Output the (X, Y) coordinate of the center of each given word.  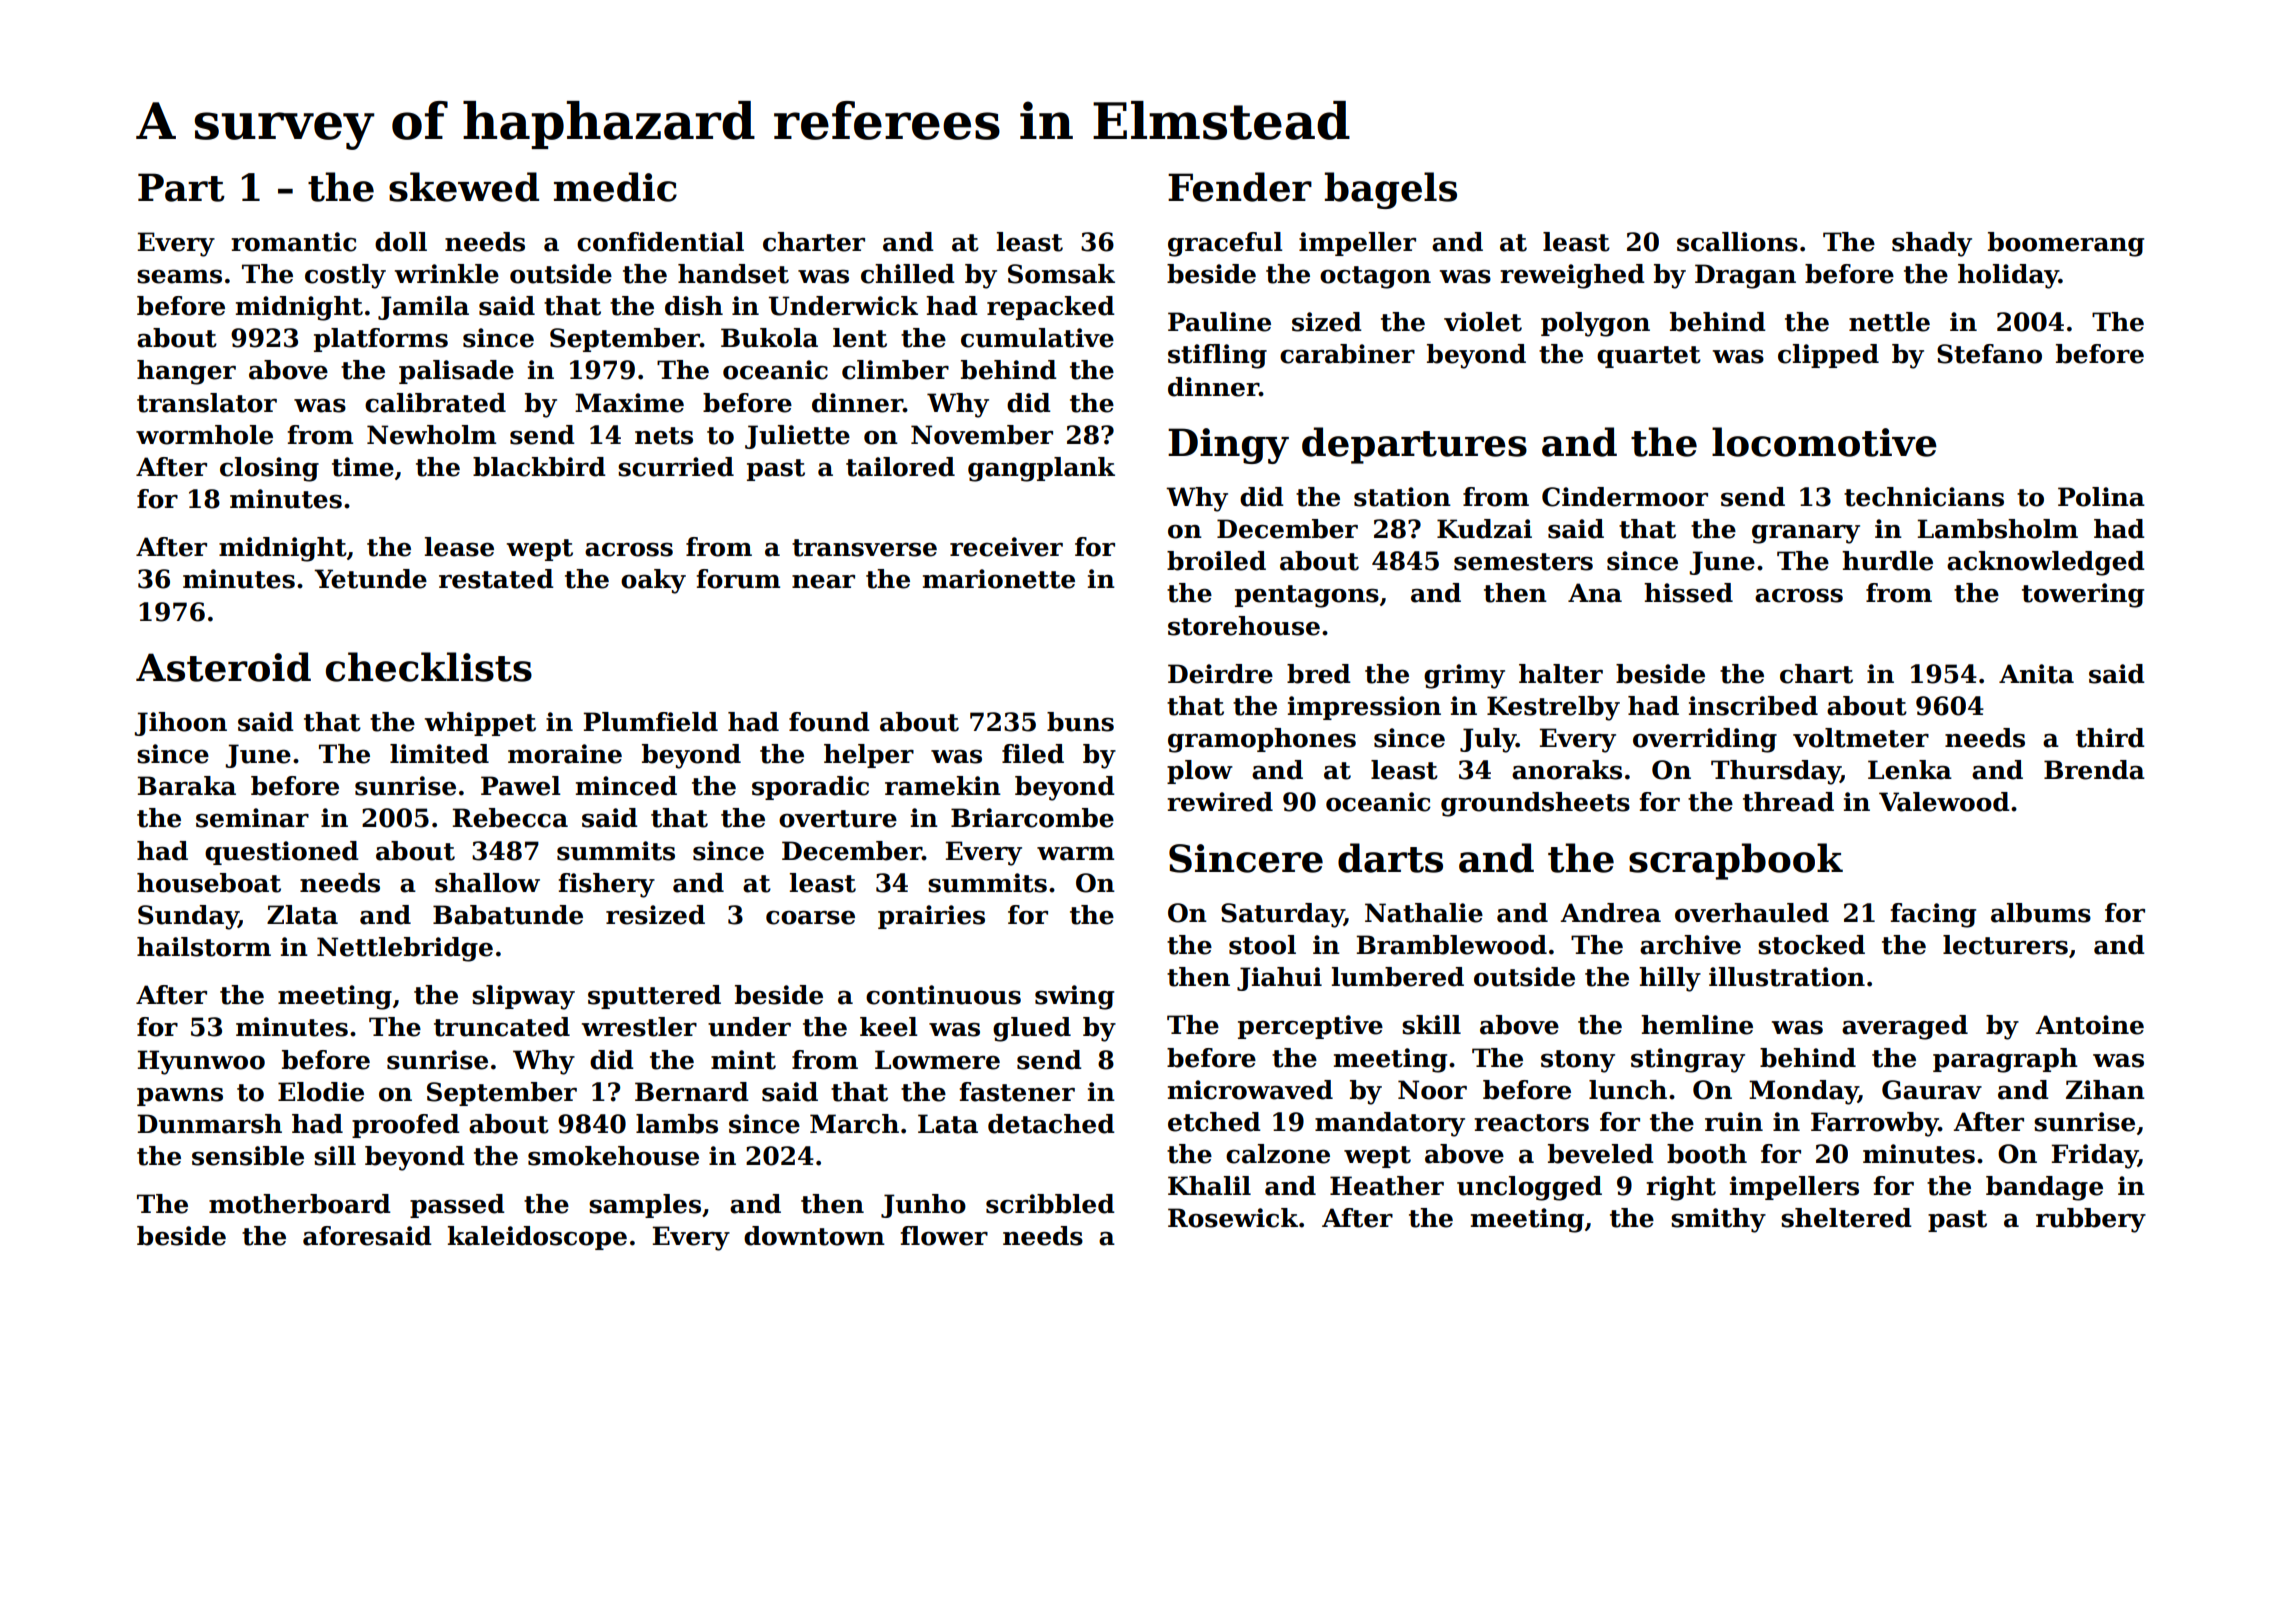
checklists (429, 667)
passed (457, 1206)
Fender (1240, 187)
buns (1080, 722)
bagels (1391, 190)
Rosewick (1233, 1218)
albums (2041, 913)
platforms (381, 340)
